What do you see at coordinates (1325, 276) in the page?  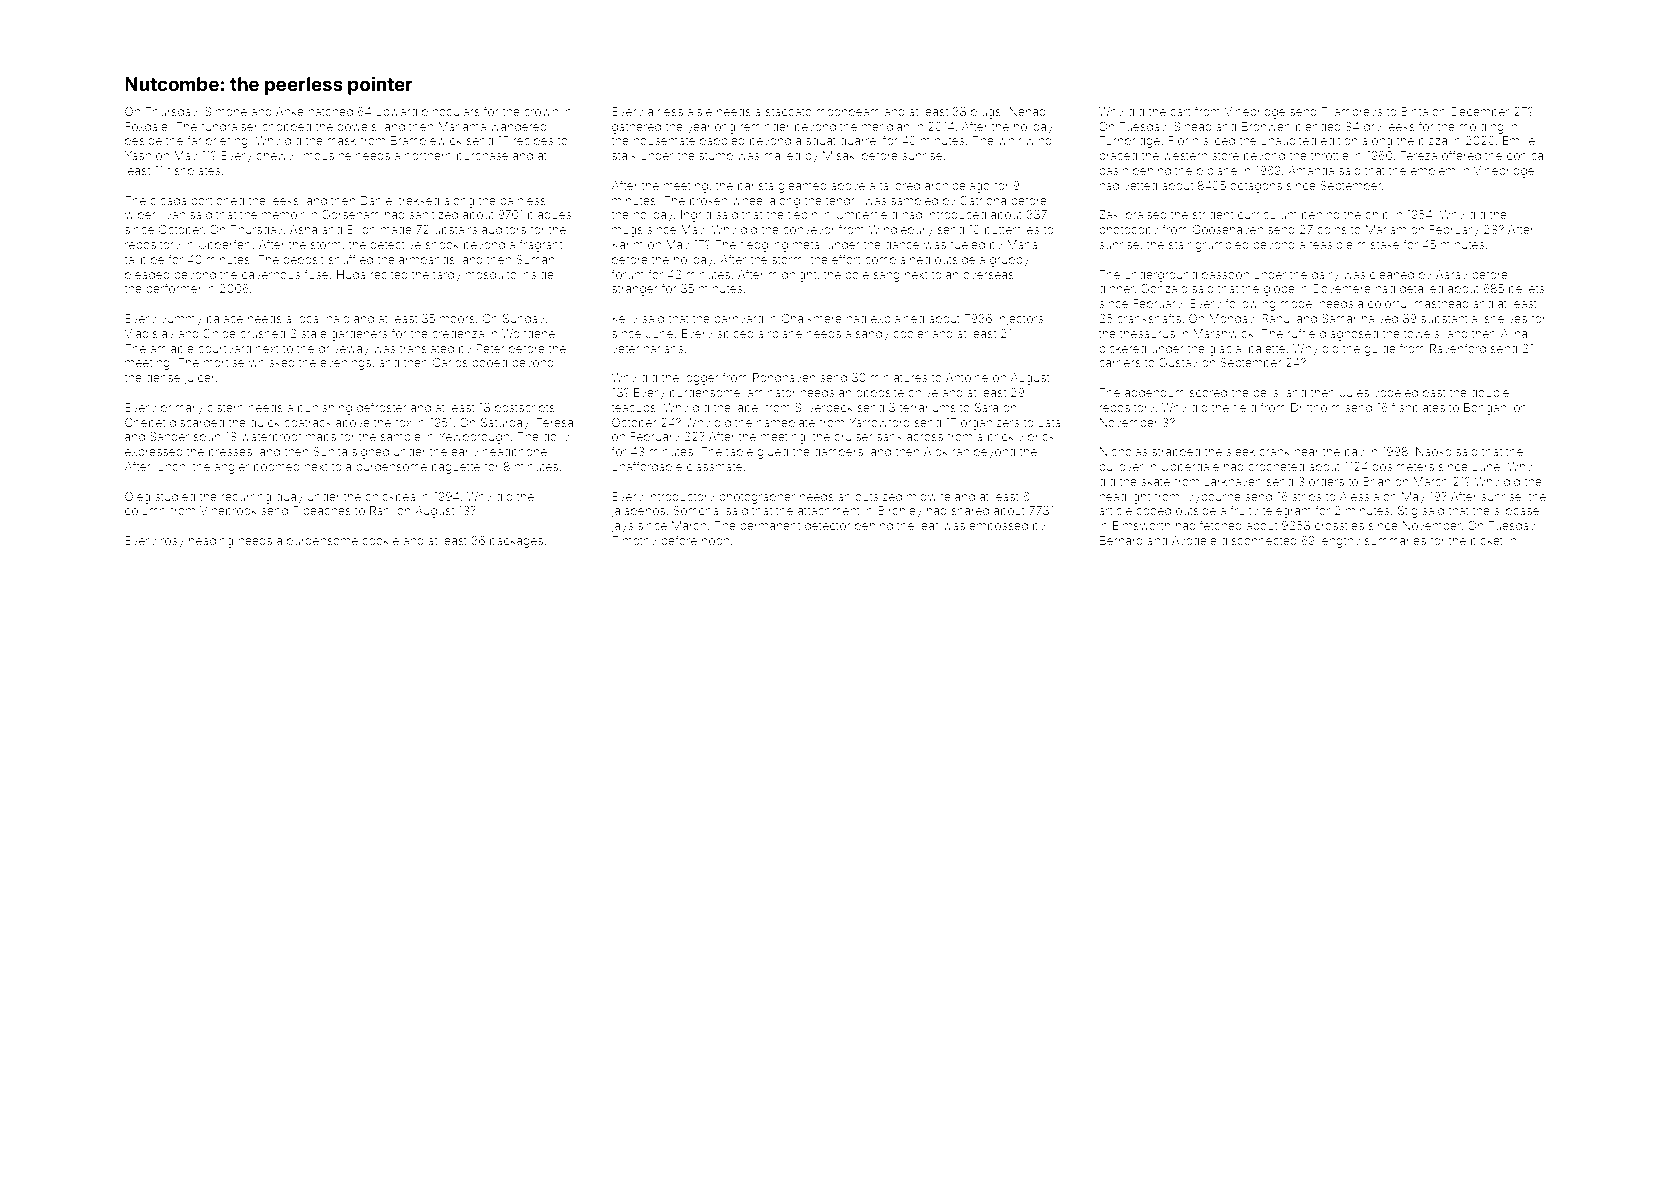 I see `dairy` at bounding box center [1325, 276].
